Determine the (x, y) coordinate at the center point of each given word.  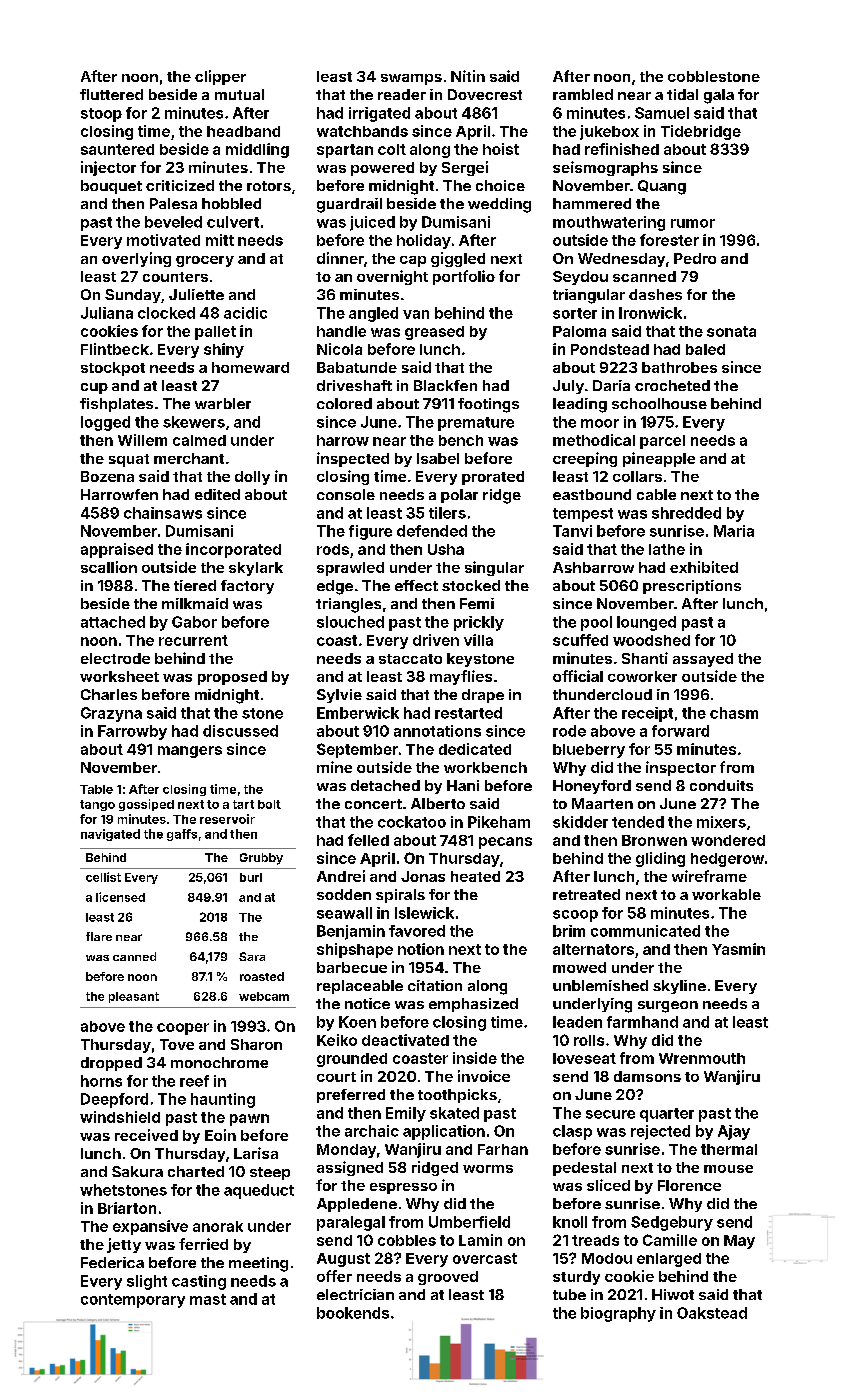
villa (478, 640)
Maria (734, 531)
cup (94, 388)
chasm (734, 713)
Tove (177, 1044)
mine (334, 767)
